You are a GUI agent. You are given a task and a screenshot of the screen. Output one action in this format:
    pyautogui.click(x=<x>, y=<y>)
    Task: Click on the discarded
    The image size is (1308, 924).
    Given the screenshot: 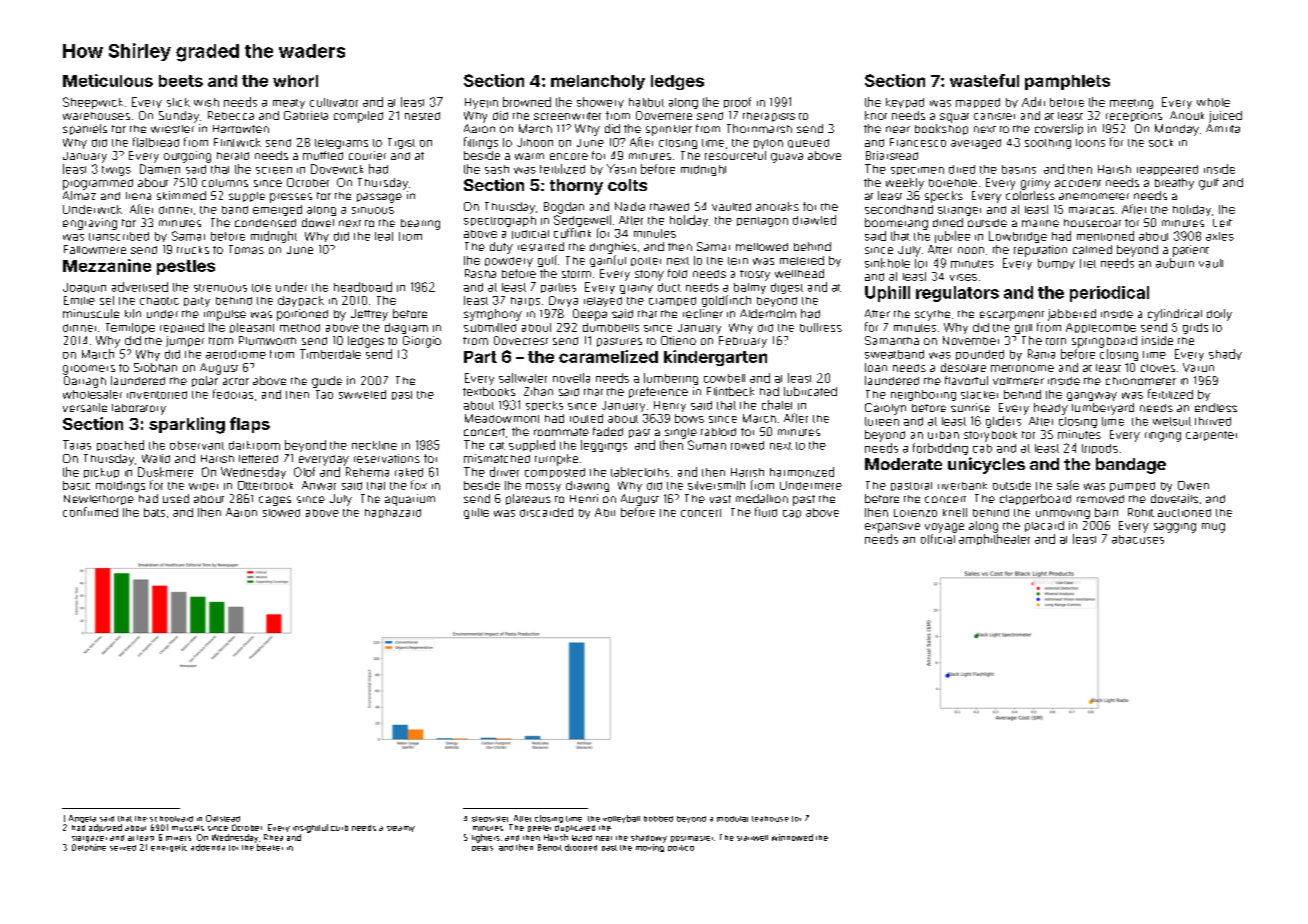 What is the action you would take?
    pyautogui.click(x=546, y=512)
